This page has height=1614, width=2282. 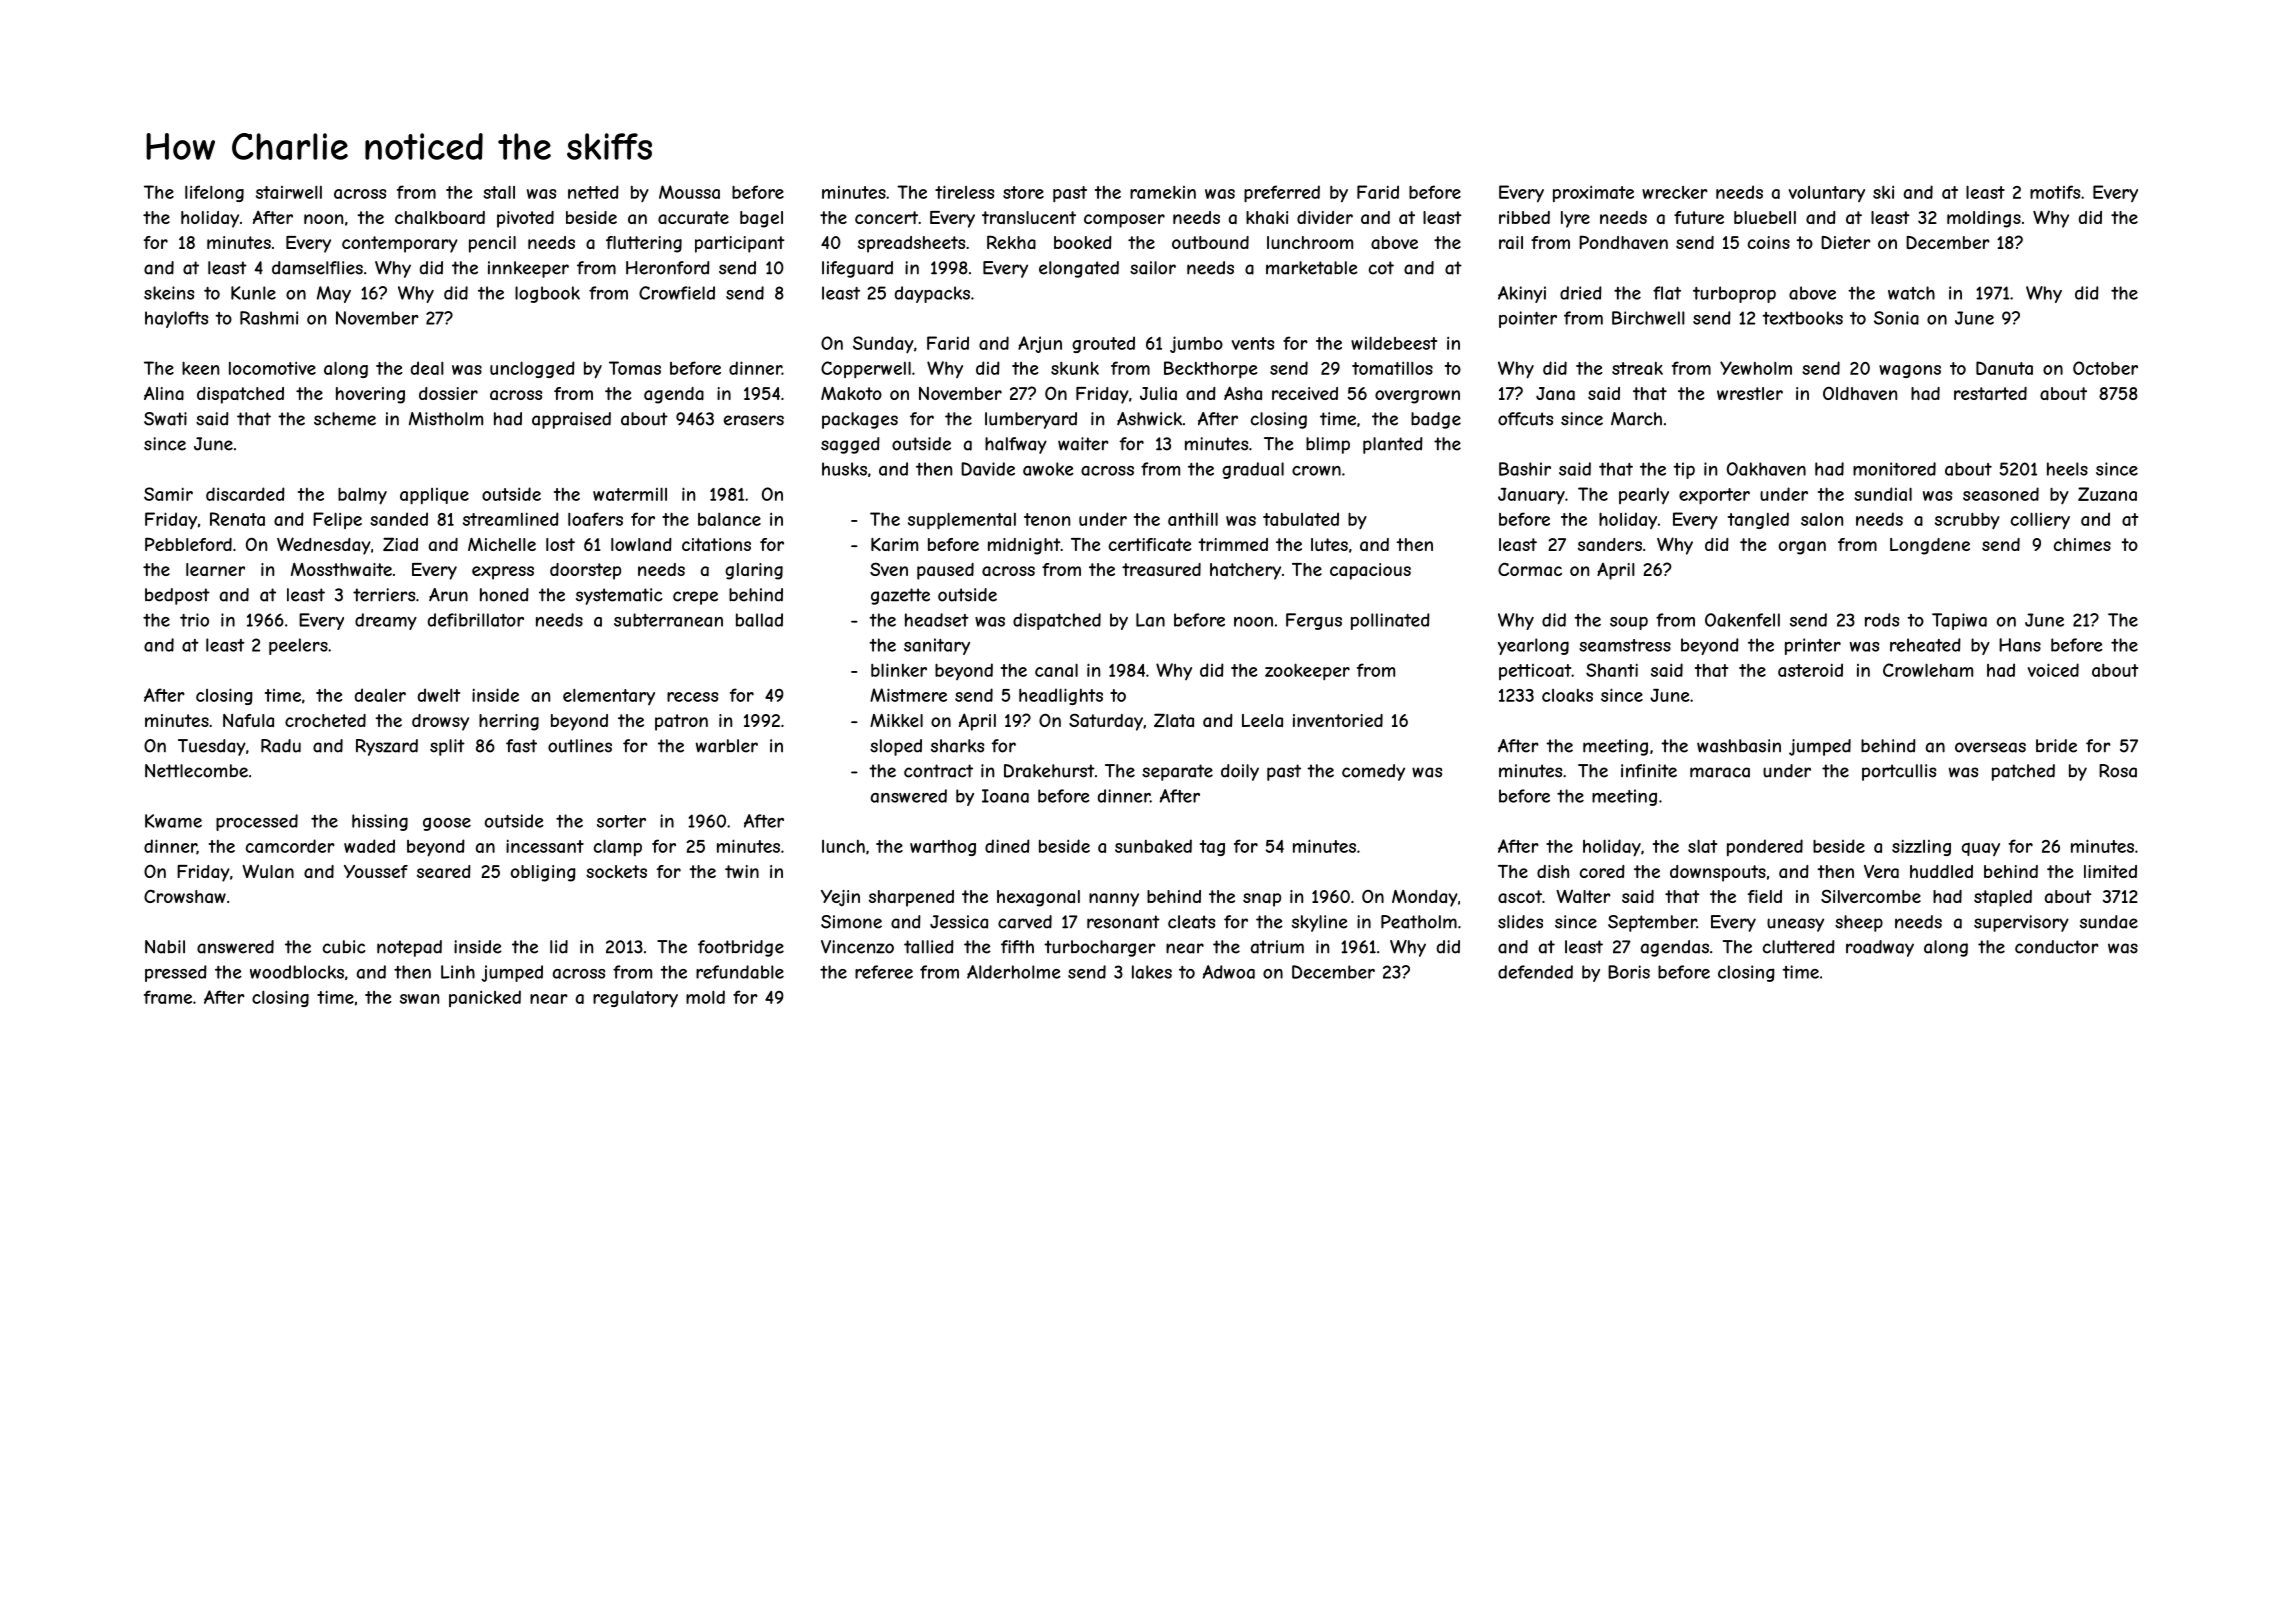 I want to click on doily, so click(x=1240, y=772).
